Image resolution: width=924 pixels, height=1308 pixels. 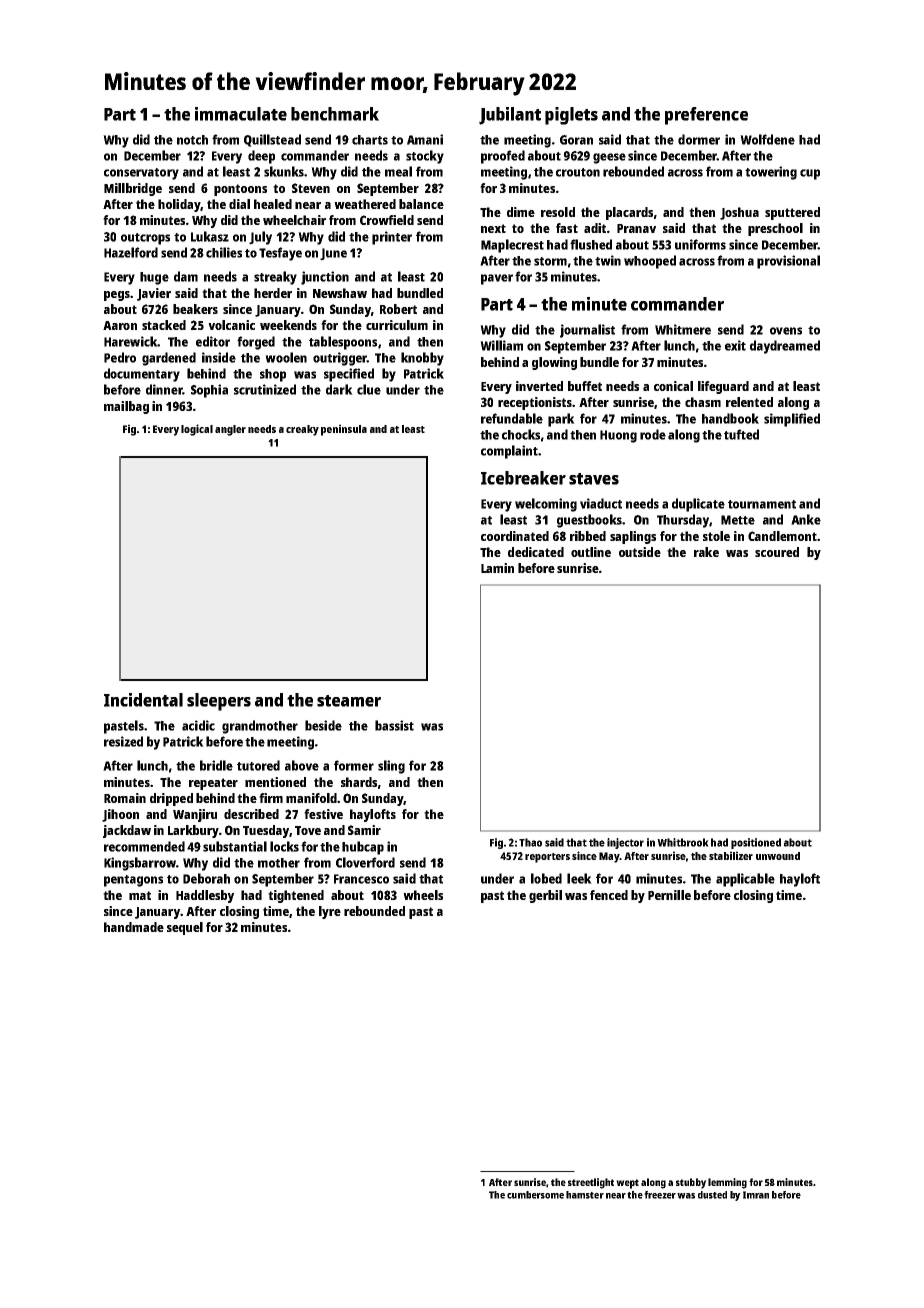 I want to click on handbook, so click(x=730, y=418).
